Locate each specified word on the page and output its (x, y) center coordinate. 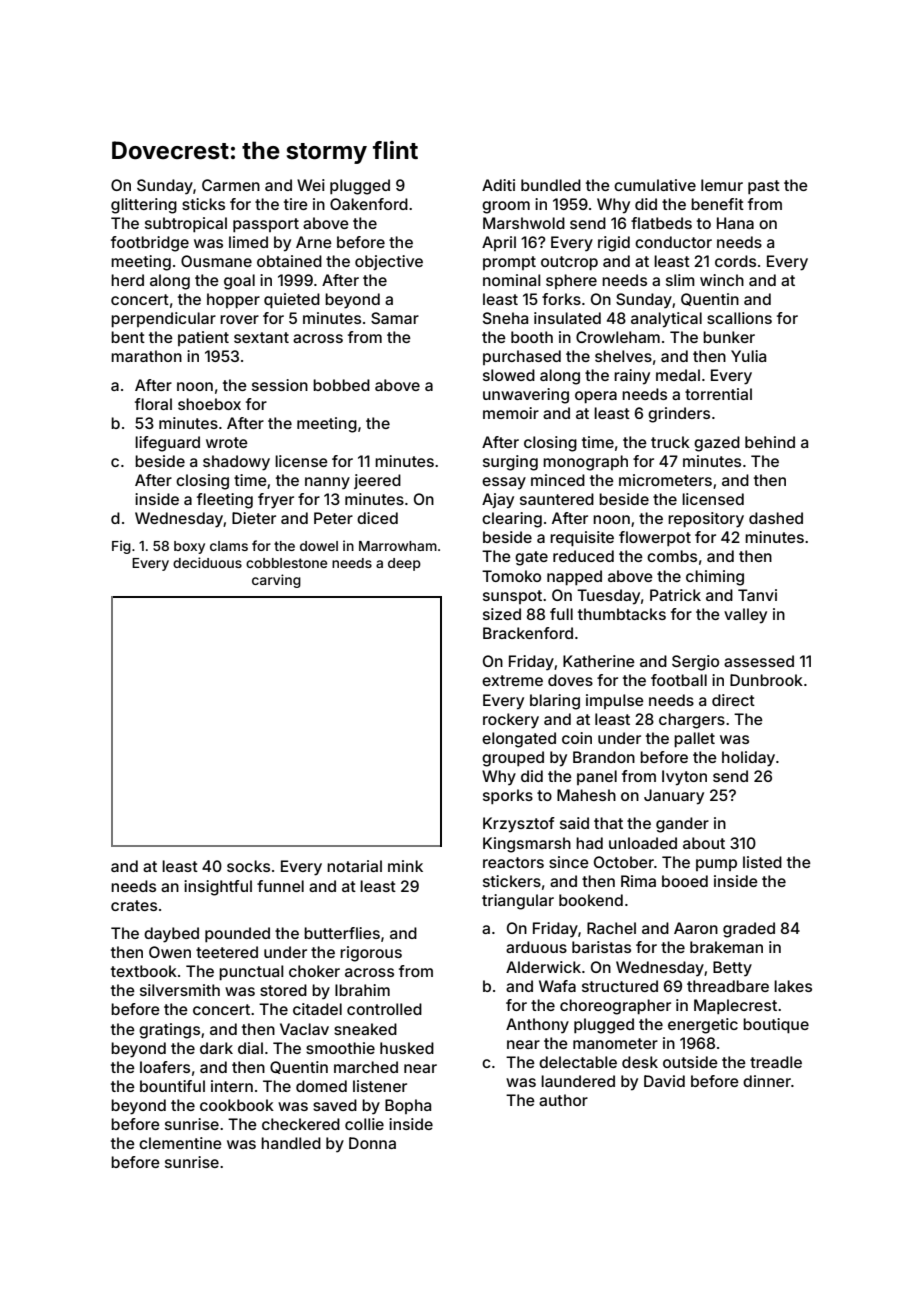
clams (229, 546)
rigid (614, 244)
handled (291, 1143)
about (704, 843)
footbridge (150, 244)
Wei (311, 185)
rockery (511, 721)
